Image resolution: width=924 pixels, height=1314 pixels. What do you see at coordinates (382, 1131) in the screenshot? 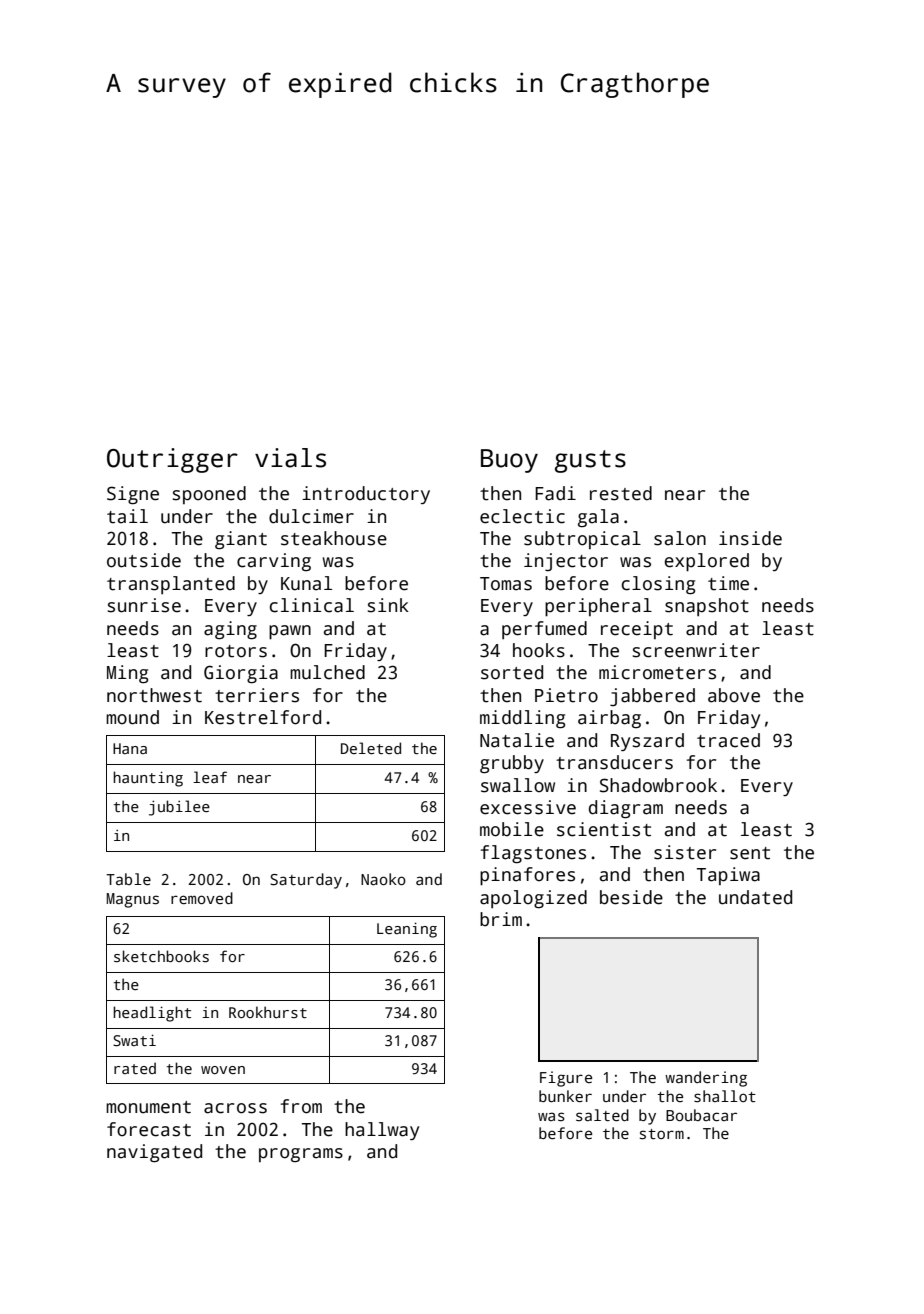
I see `hallway` at bounding box center [382, 1131].
